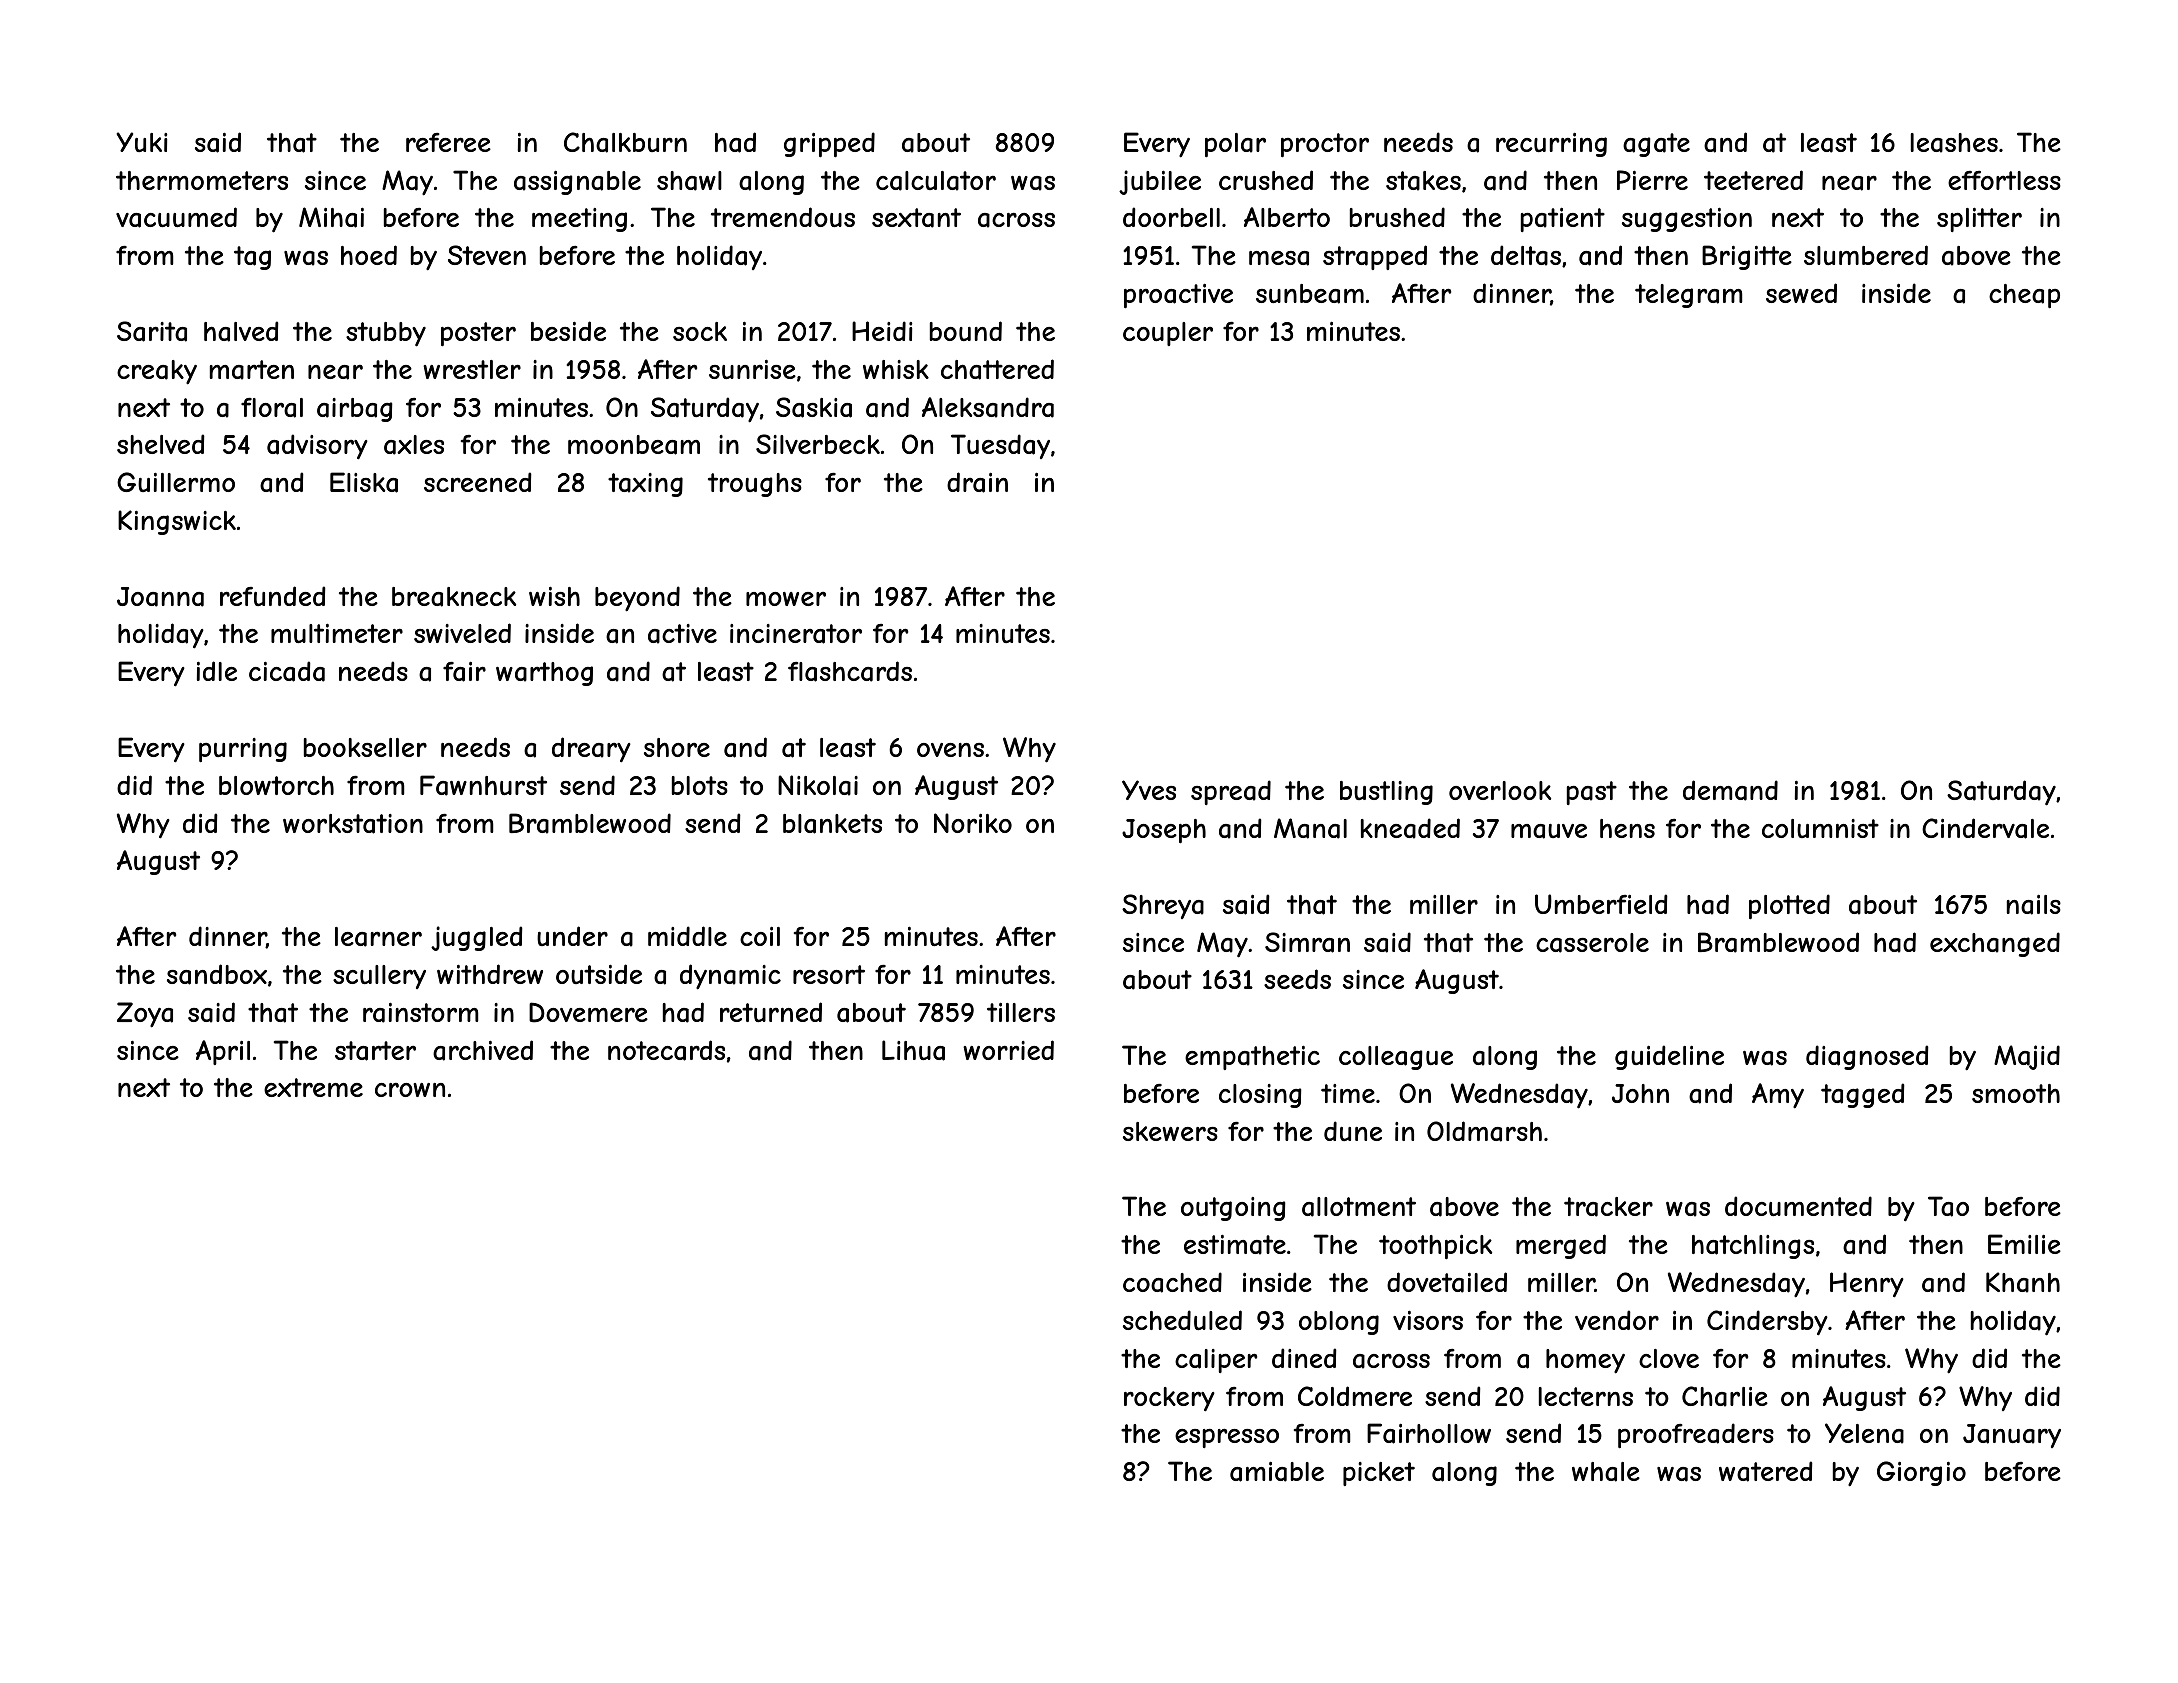  I want to click on sandbox, so click(217, 974).
